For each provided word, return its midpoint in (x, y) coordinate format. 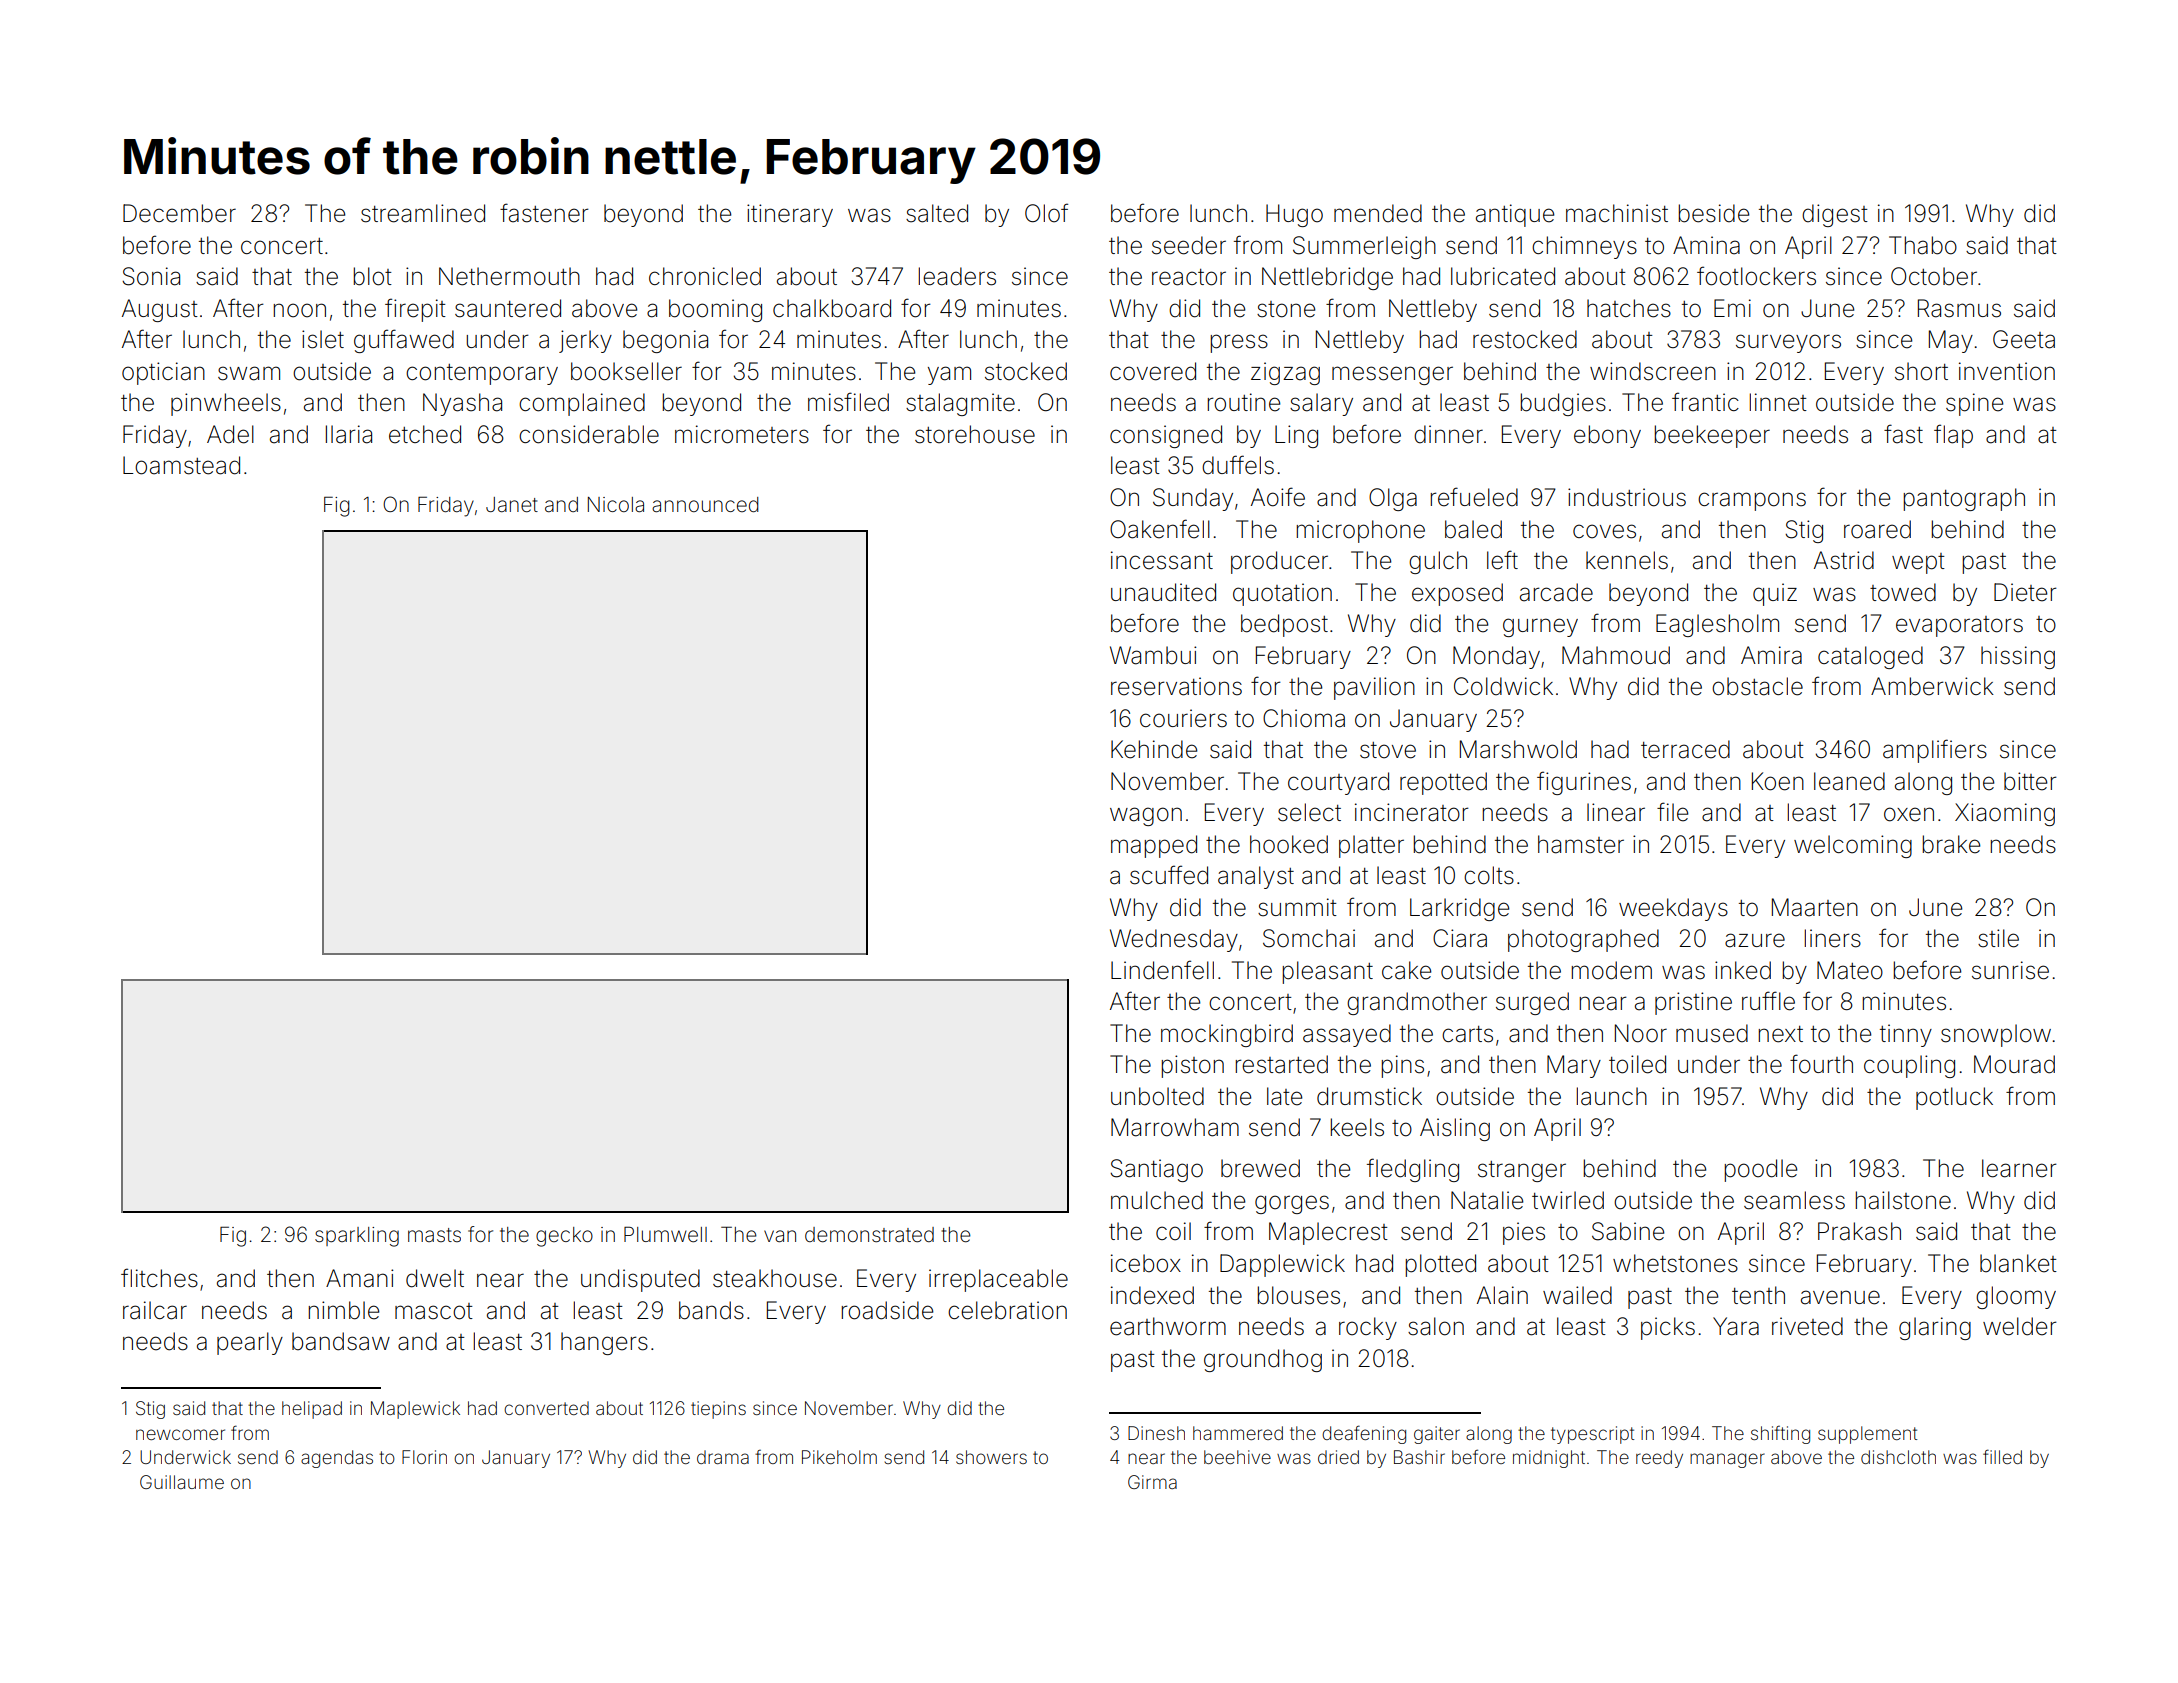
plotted (1440, 1265)
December (179, 213)
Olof (1046, 213)
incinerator (1412, 812)
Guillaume (182, 1482)
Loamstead (181, 465)
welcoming (1853, 846)
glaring (1935, 1328)
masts (434, 1235)
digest (1835, 215)
